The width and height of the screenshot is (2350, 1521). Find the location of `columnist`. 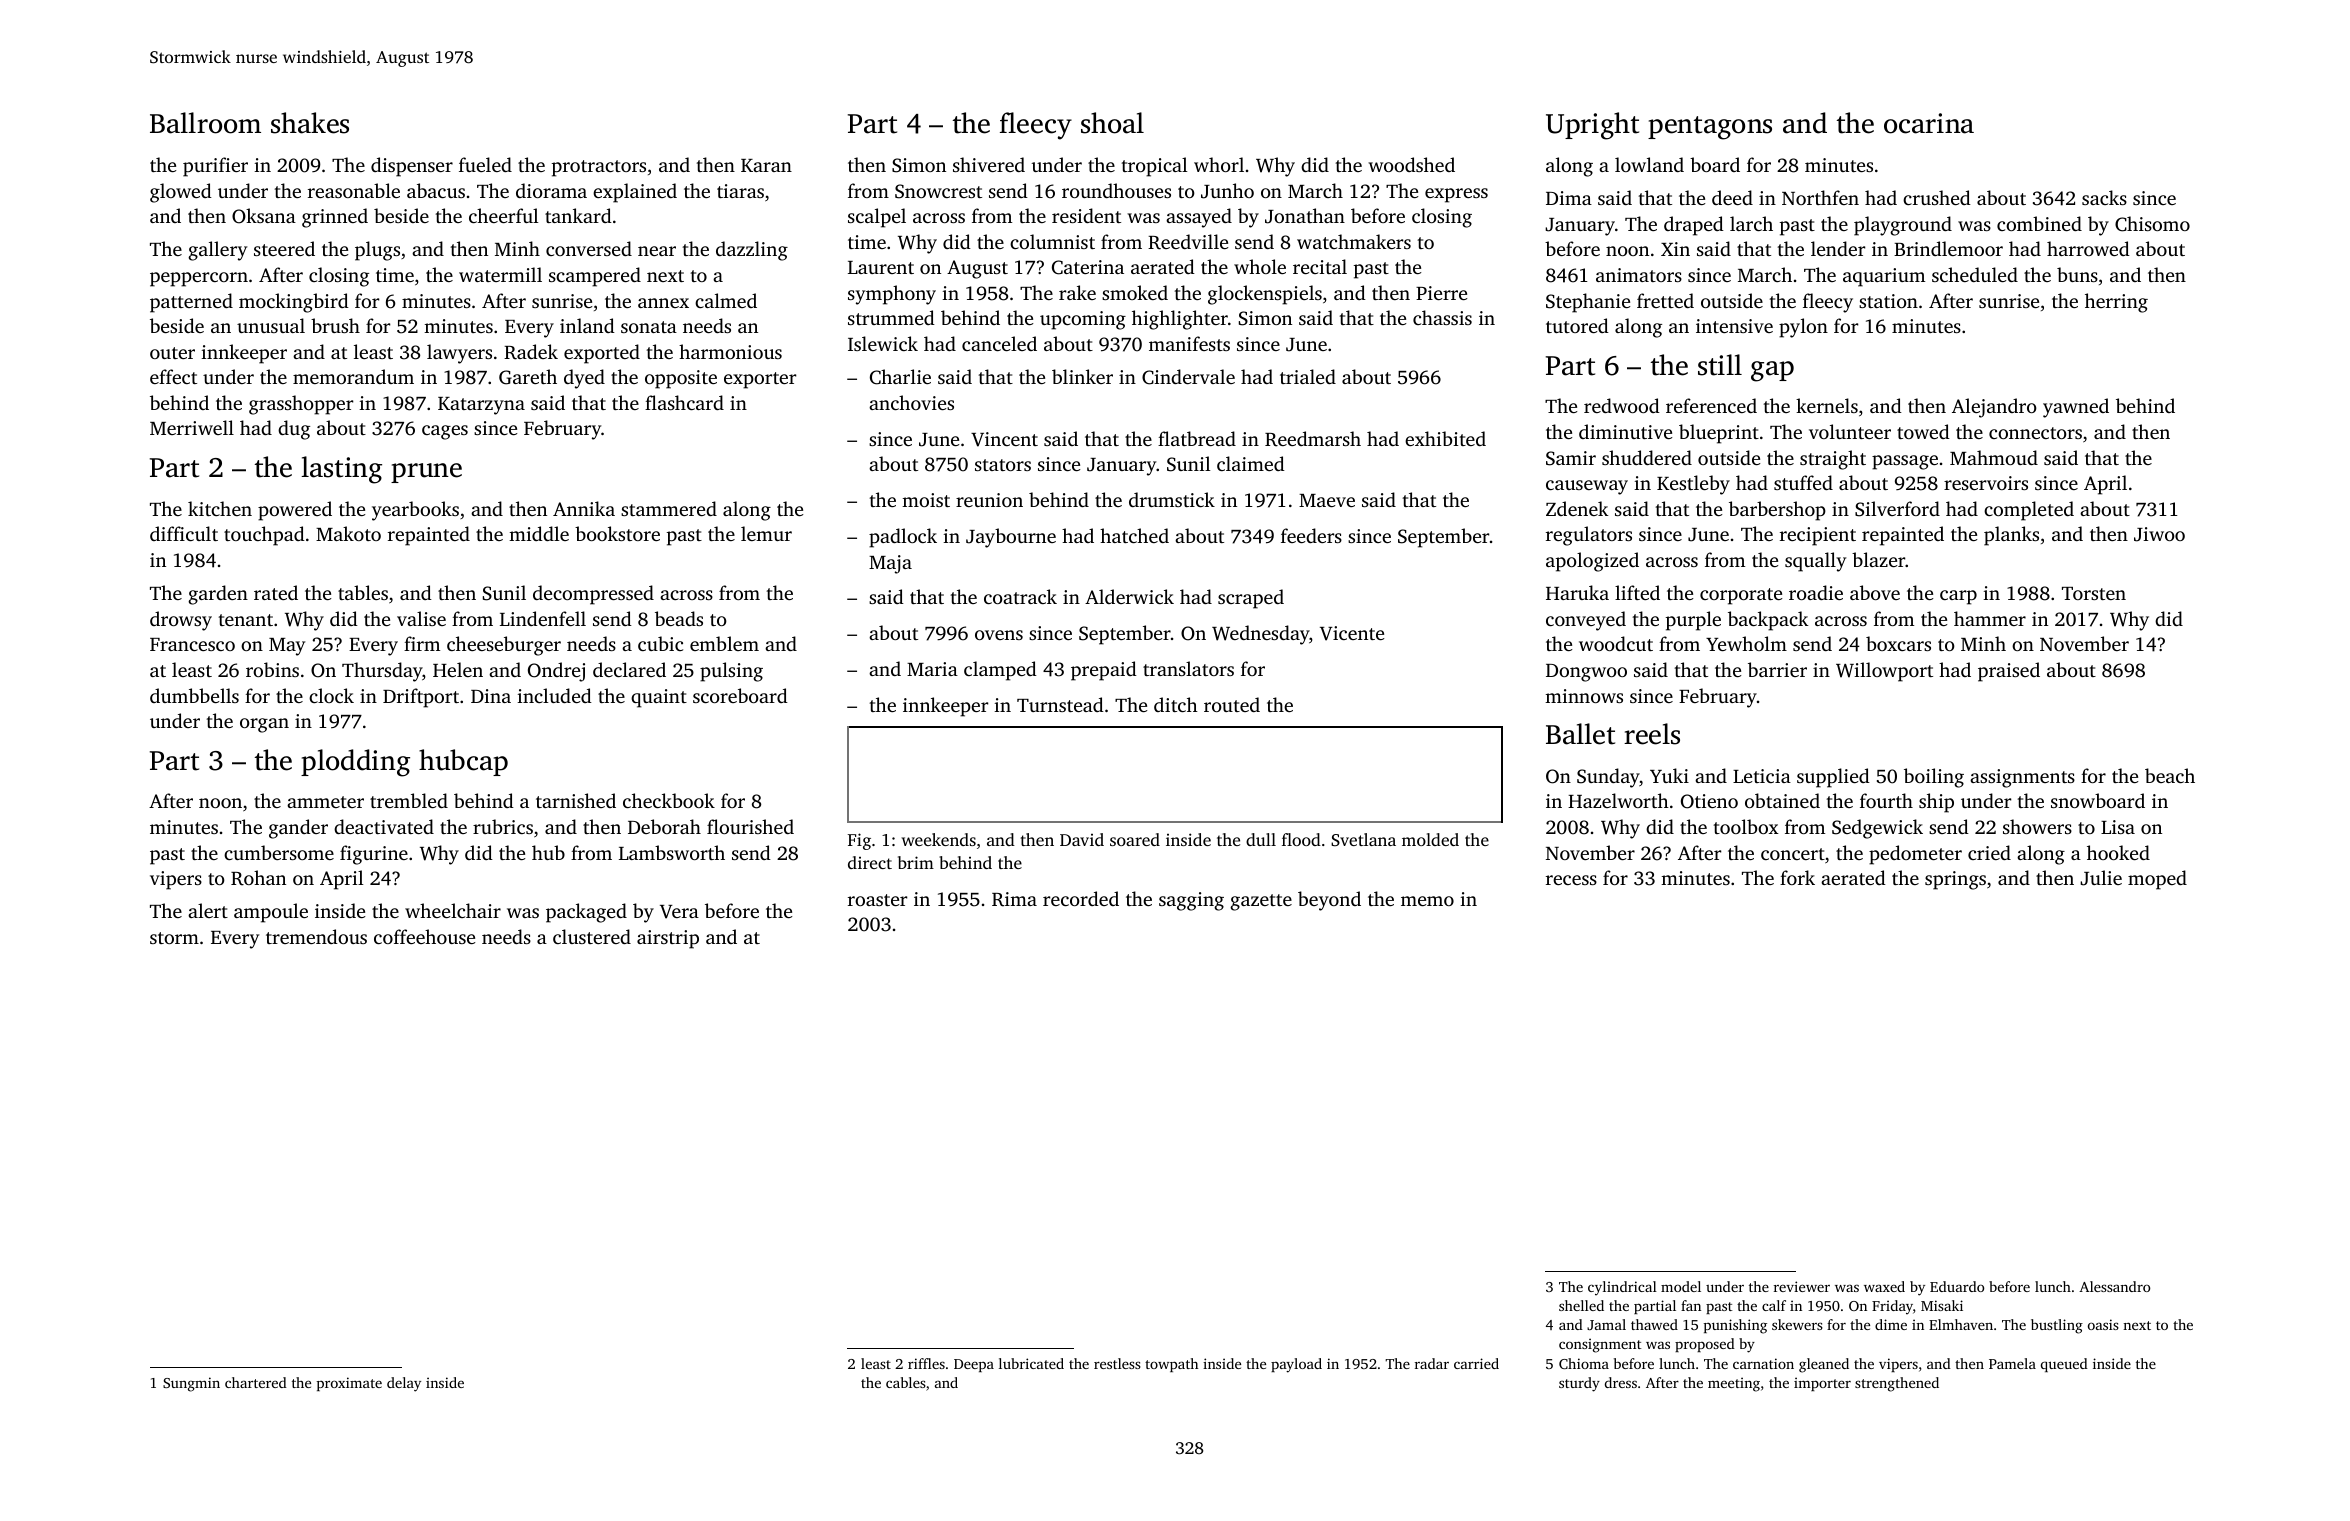

columnist is located at coordinates (1052, 241).
